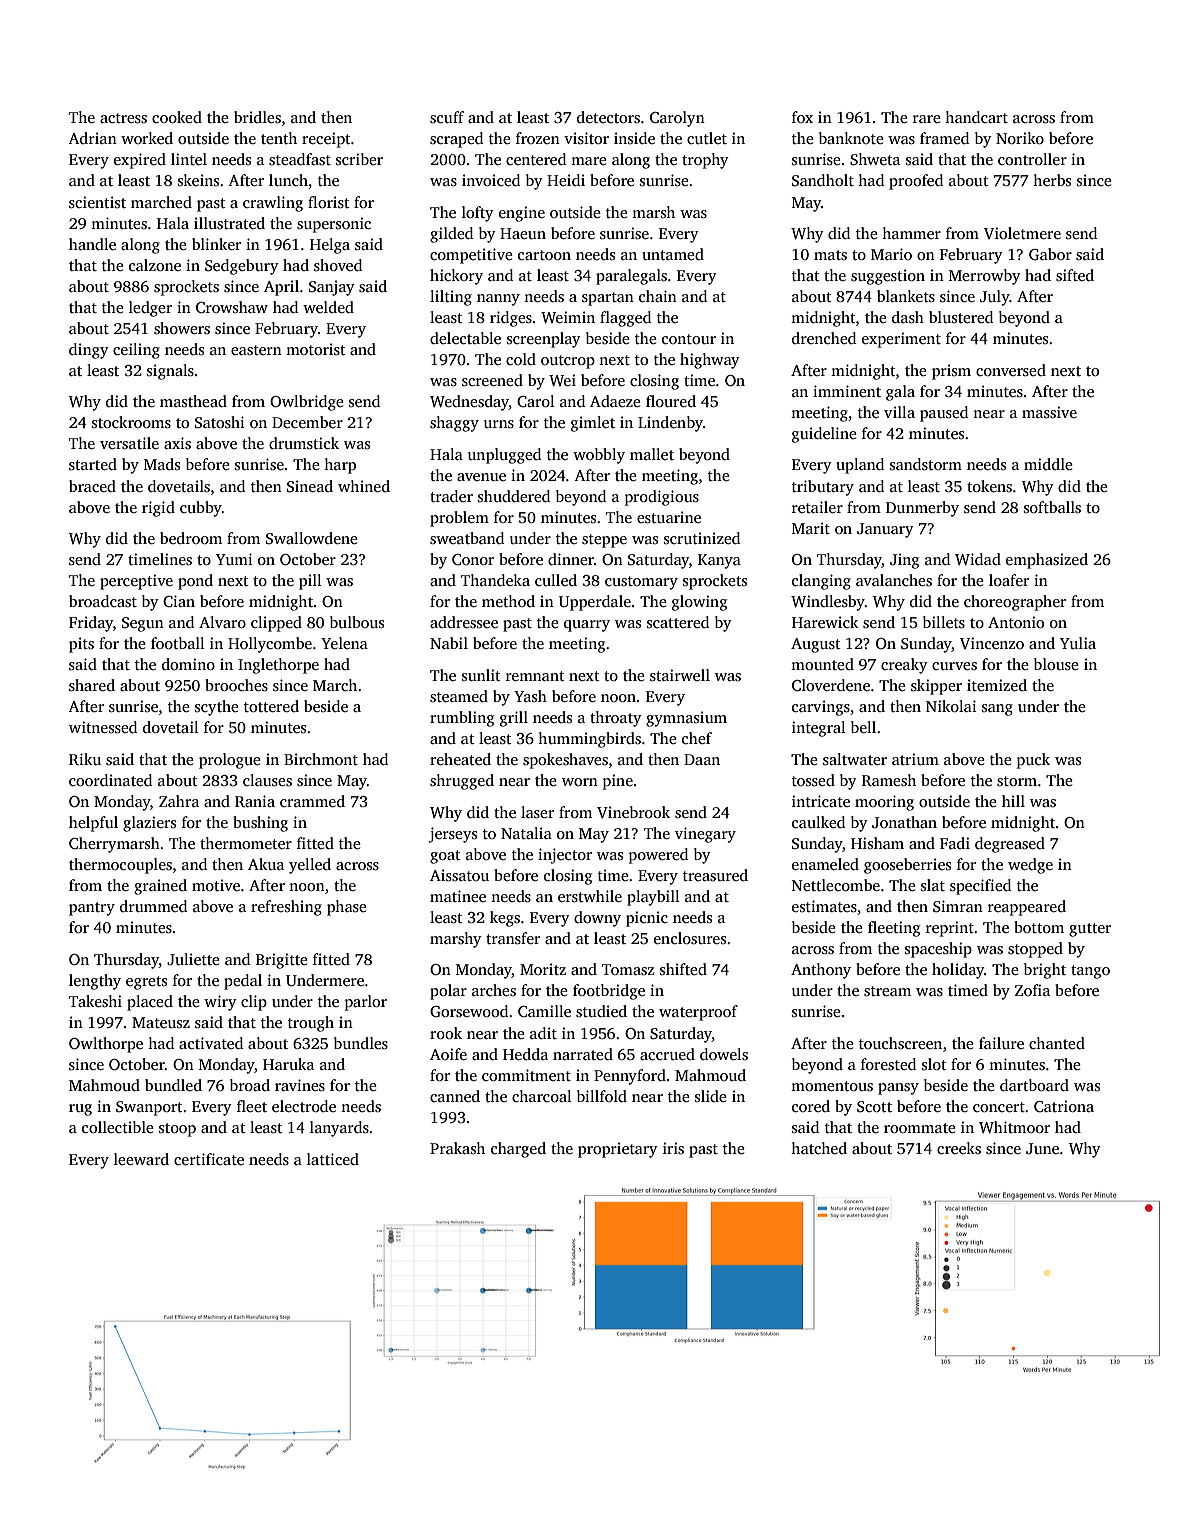 Image resolution: width=1182 pixels, height=1530 pixels. What do you see at coordinates (173, 1085) in the page?
I see `bundled` at bounding box center [173, 1085].
